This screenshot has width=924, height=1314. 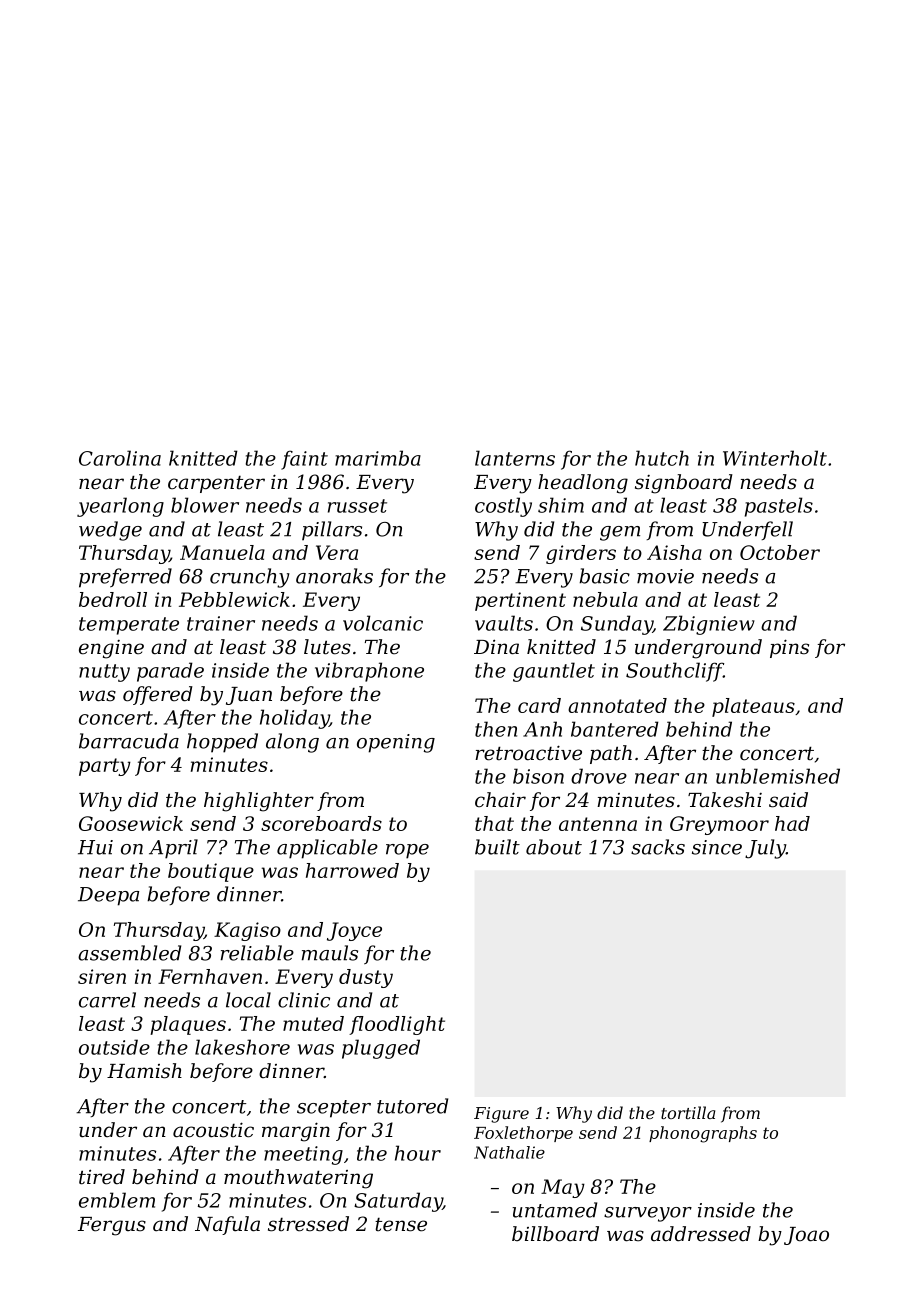 What do you see at coordinates (112, 1226) in the screenshot?
I see `Fergus` at bounding box center [112, 1226].
